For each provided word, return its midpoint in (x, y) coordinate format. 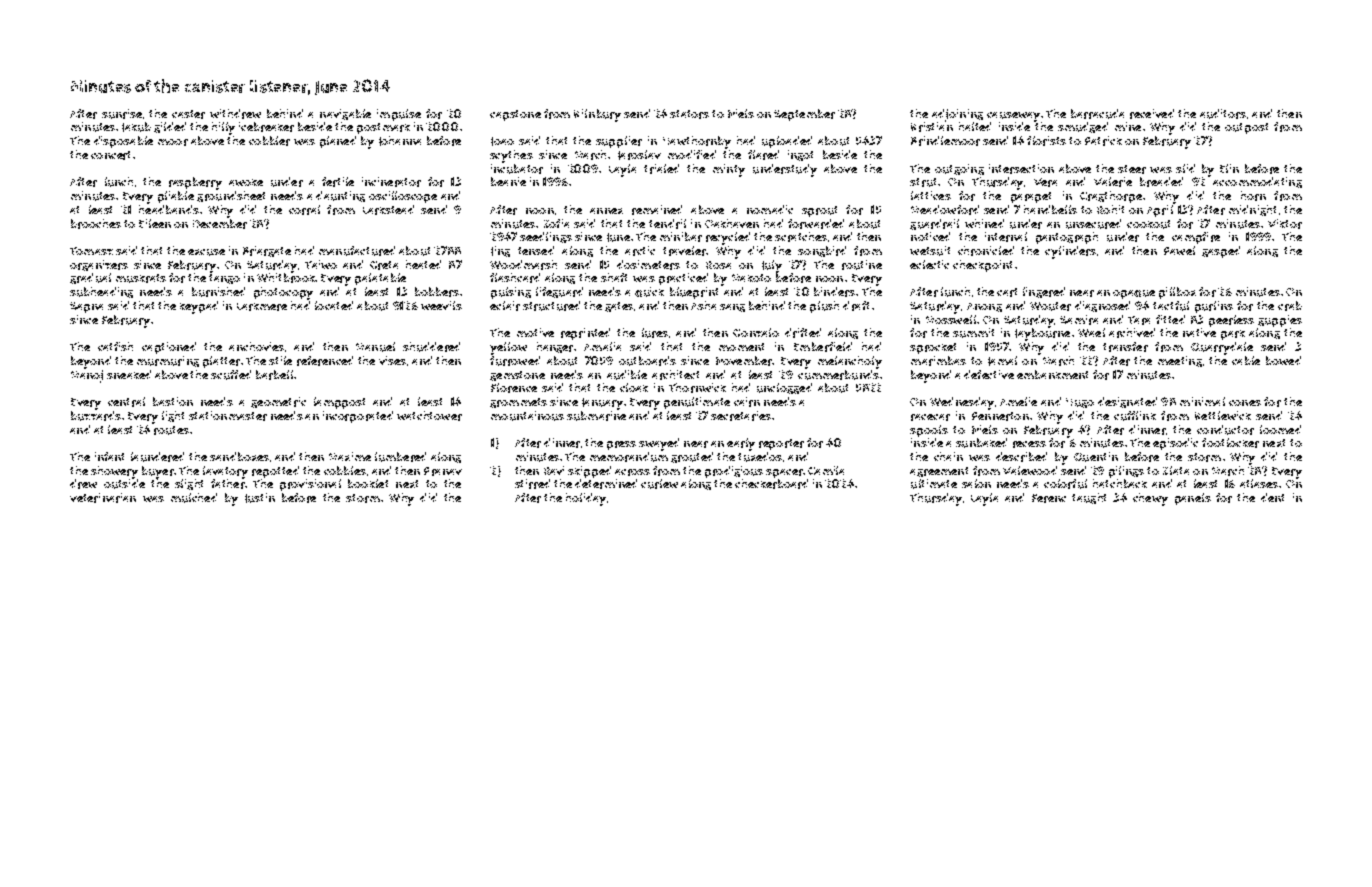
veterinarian (103, 498)
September (804, 115)
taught (1089, 498)
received (1152, 114)
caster (188, 114)
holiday (586, 499)
